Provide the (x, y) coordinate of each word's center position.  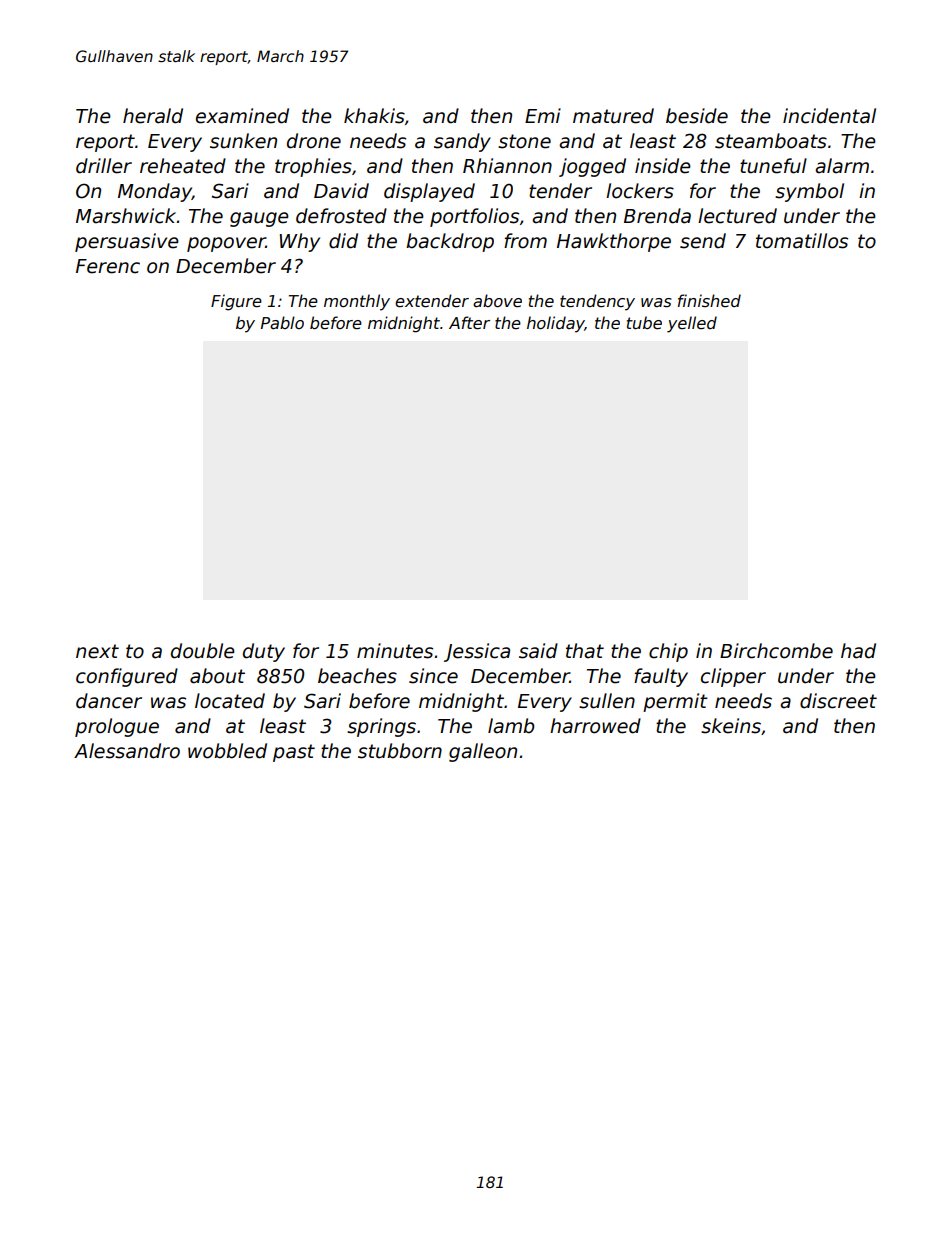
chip (668, 652)
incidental (829, 116)
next (97, 651)
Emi (543, 115)
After (469, 323)
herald (153, 116)
